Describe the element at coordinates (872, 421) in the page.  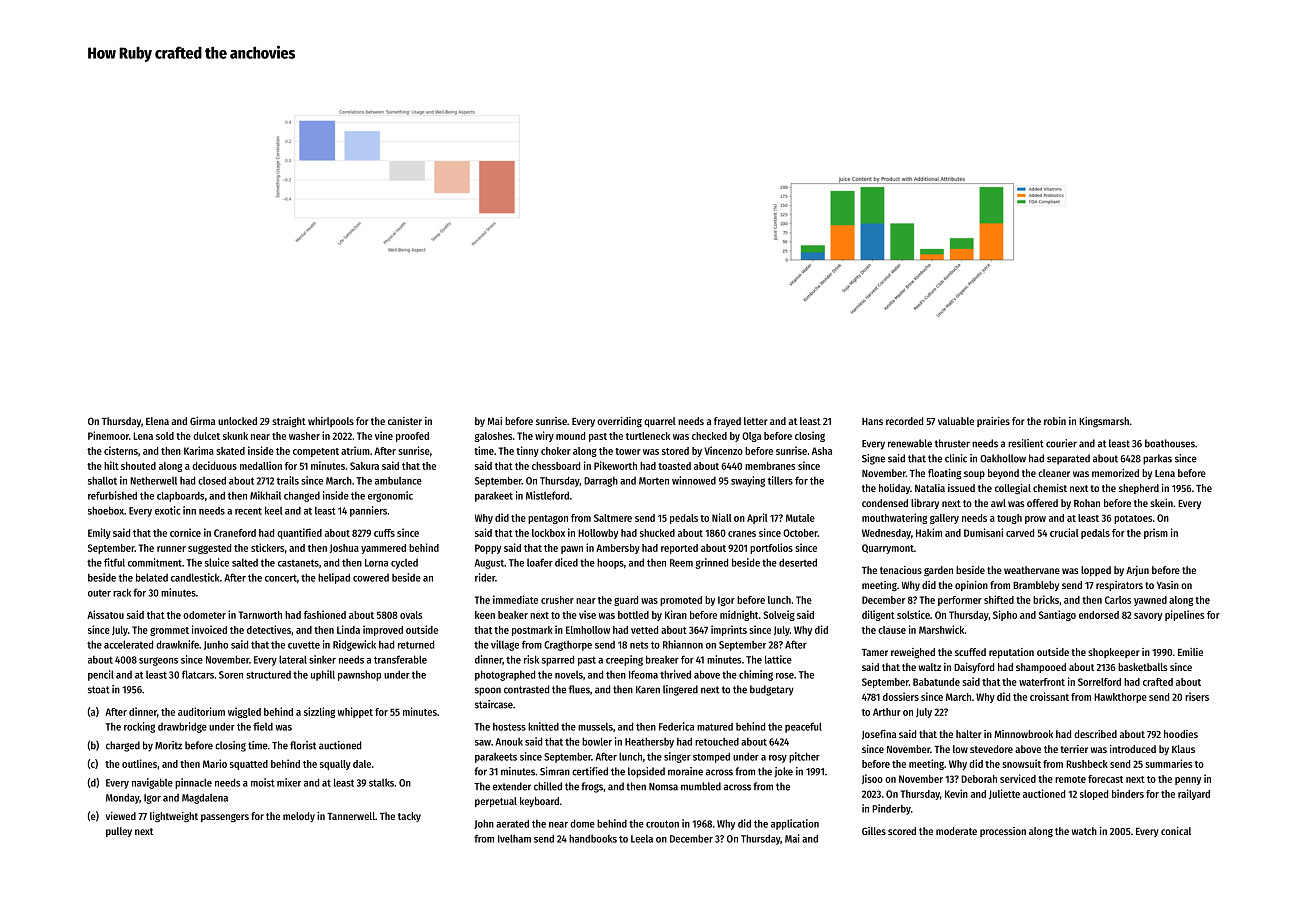
I see `Hans` at that location.
